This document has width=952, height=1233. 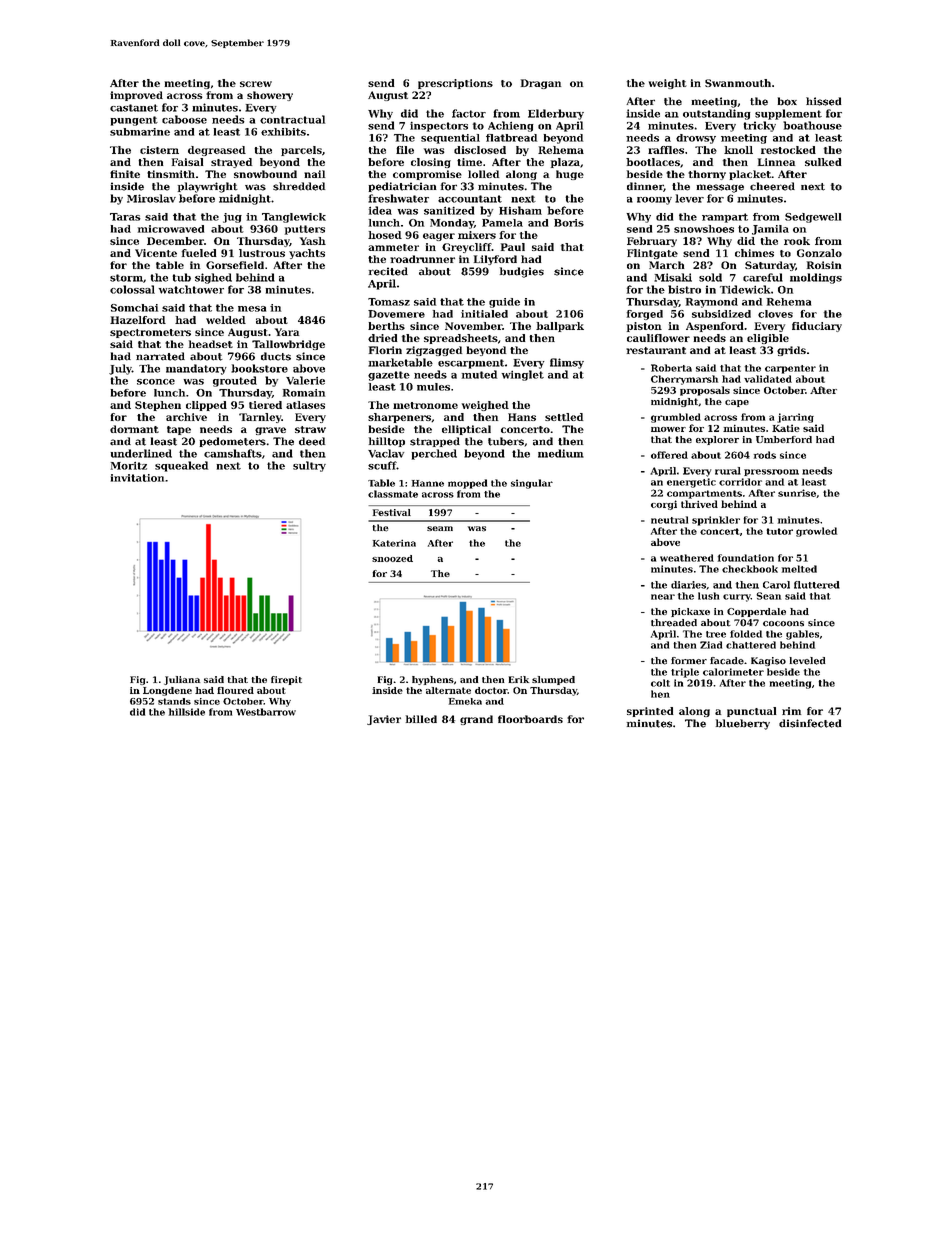 I want to click on deed, so click(x=312, y=441).
